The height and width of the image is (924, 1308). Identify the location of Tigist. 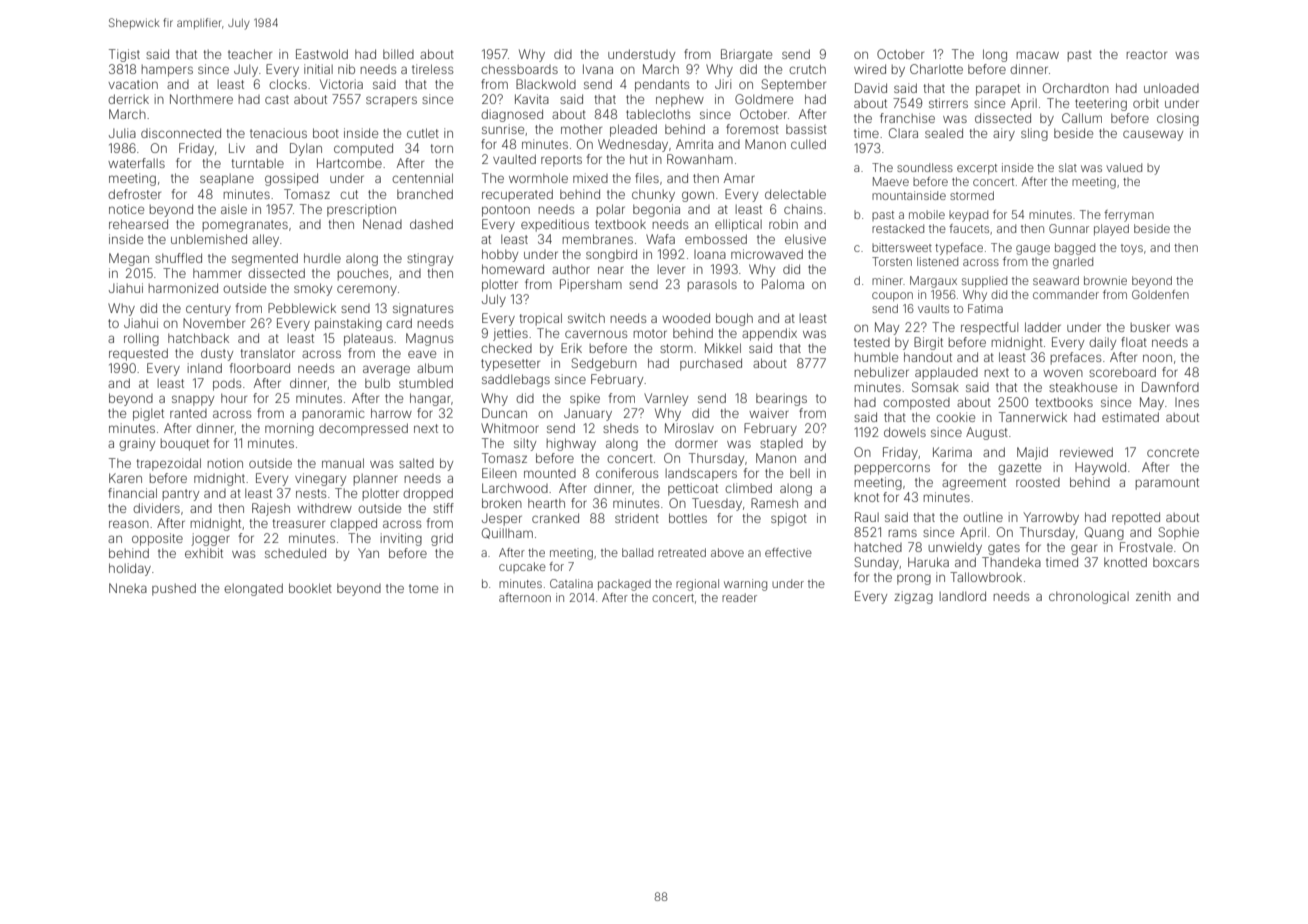
(124, 55).
